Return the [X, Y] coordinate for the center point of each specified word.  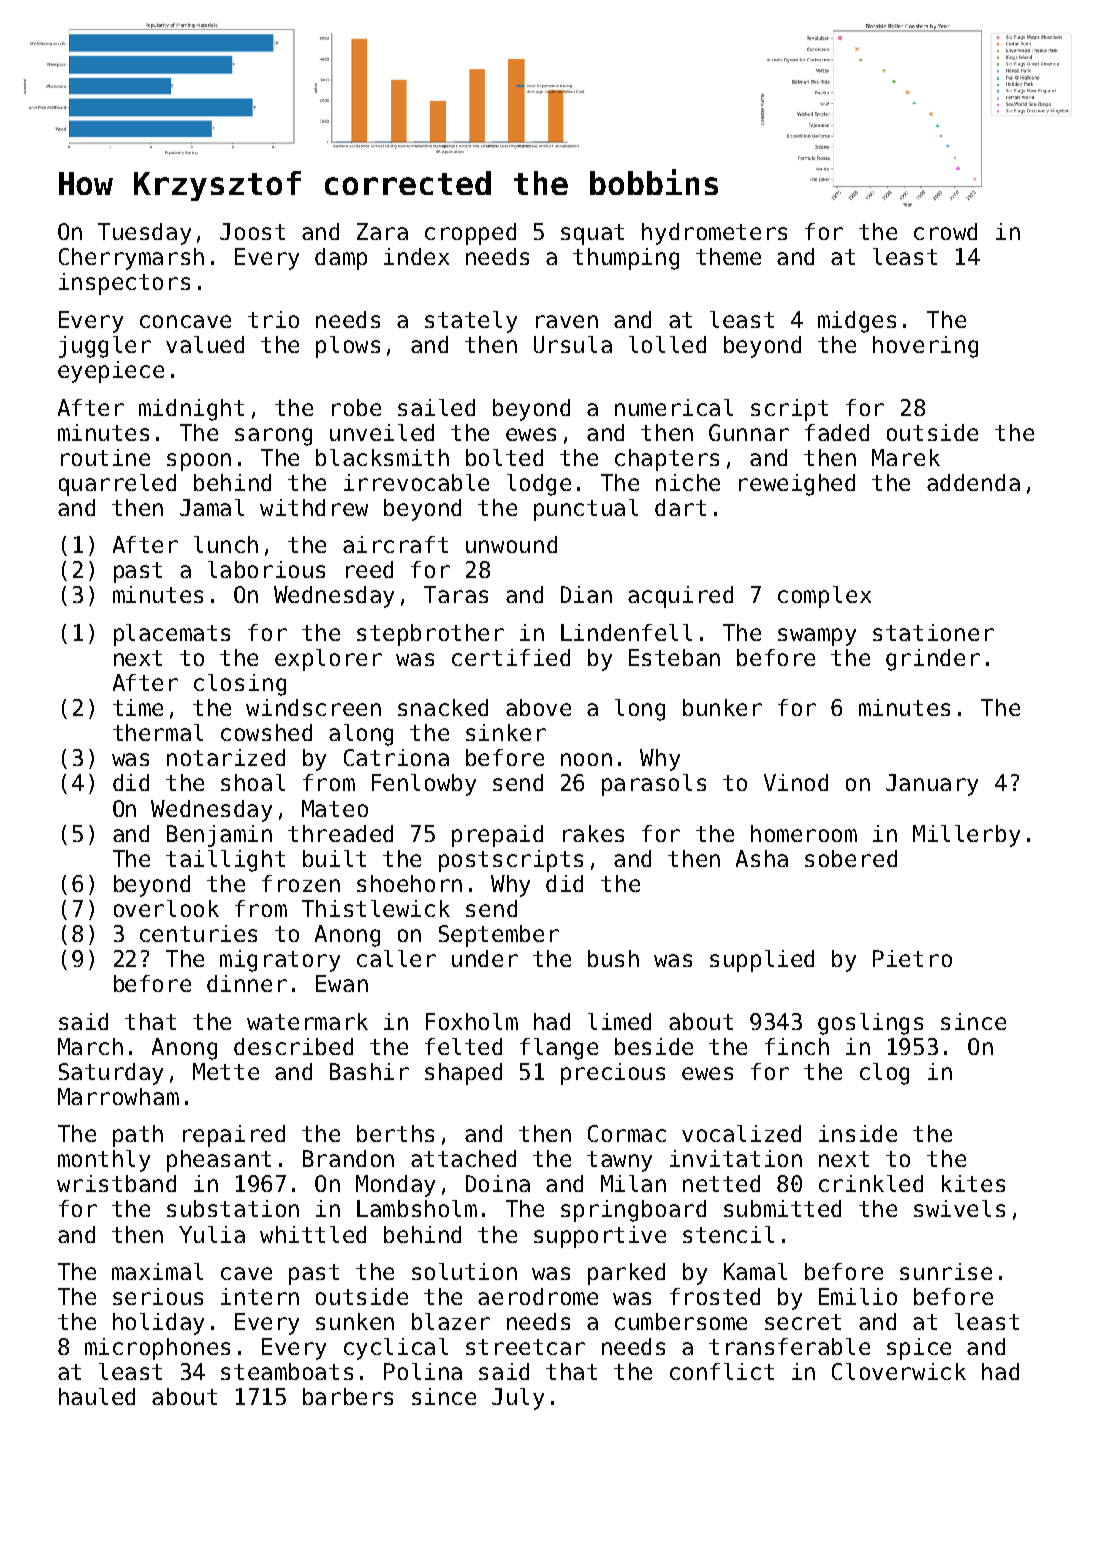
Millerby [966, 836]
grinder [933, 660]
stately [471, 322]
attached [463, 1158]
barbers [348, 1396]
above [538, 707]
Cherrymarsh [131, 259]
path [138, 1136]
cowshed [266, 732]
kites [973, 1183]
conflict [722, 1371]
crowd [945, 231]
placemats [172, 635]
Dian [586, 594]
